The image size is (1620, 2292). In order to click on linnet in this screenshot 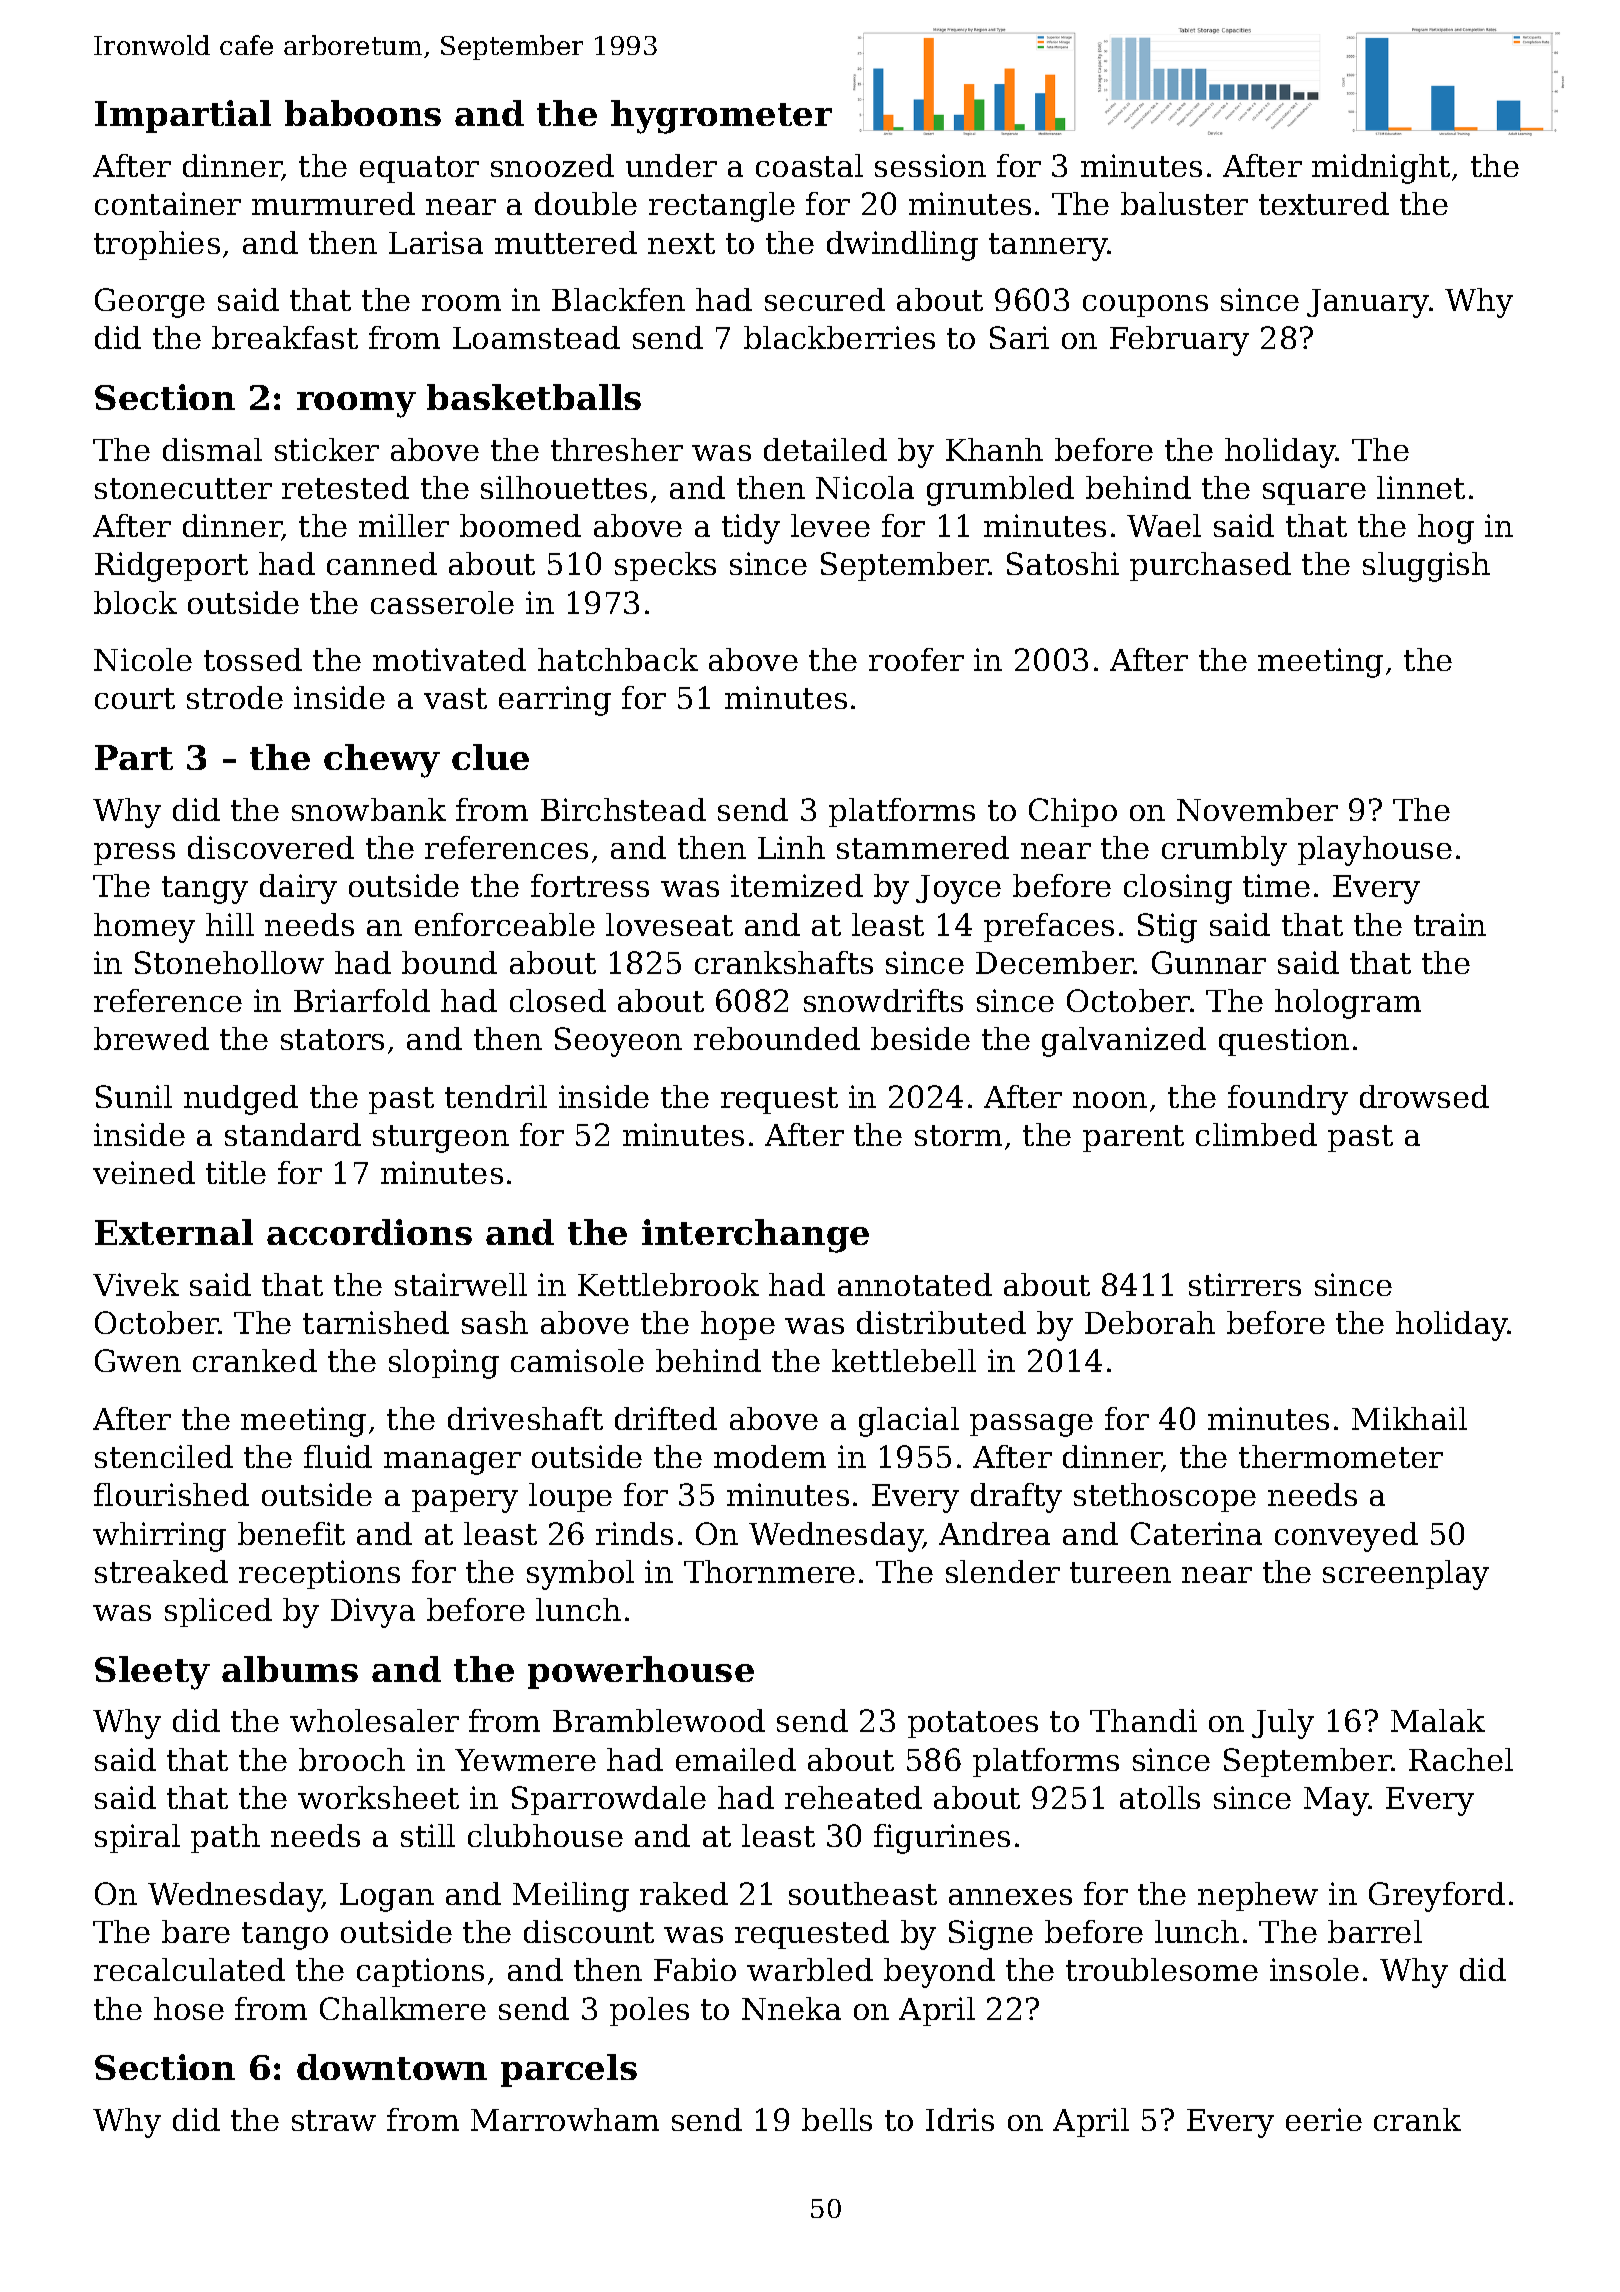, I will do `click(1421, 487)`.
